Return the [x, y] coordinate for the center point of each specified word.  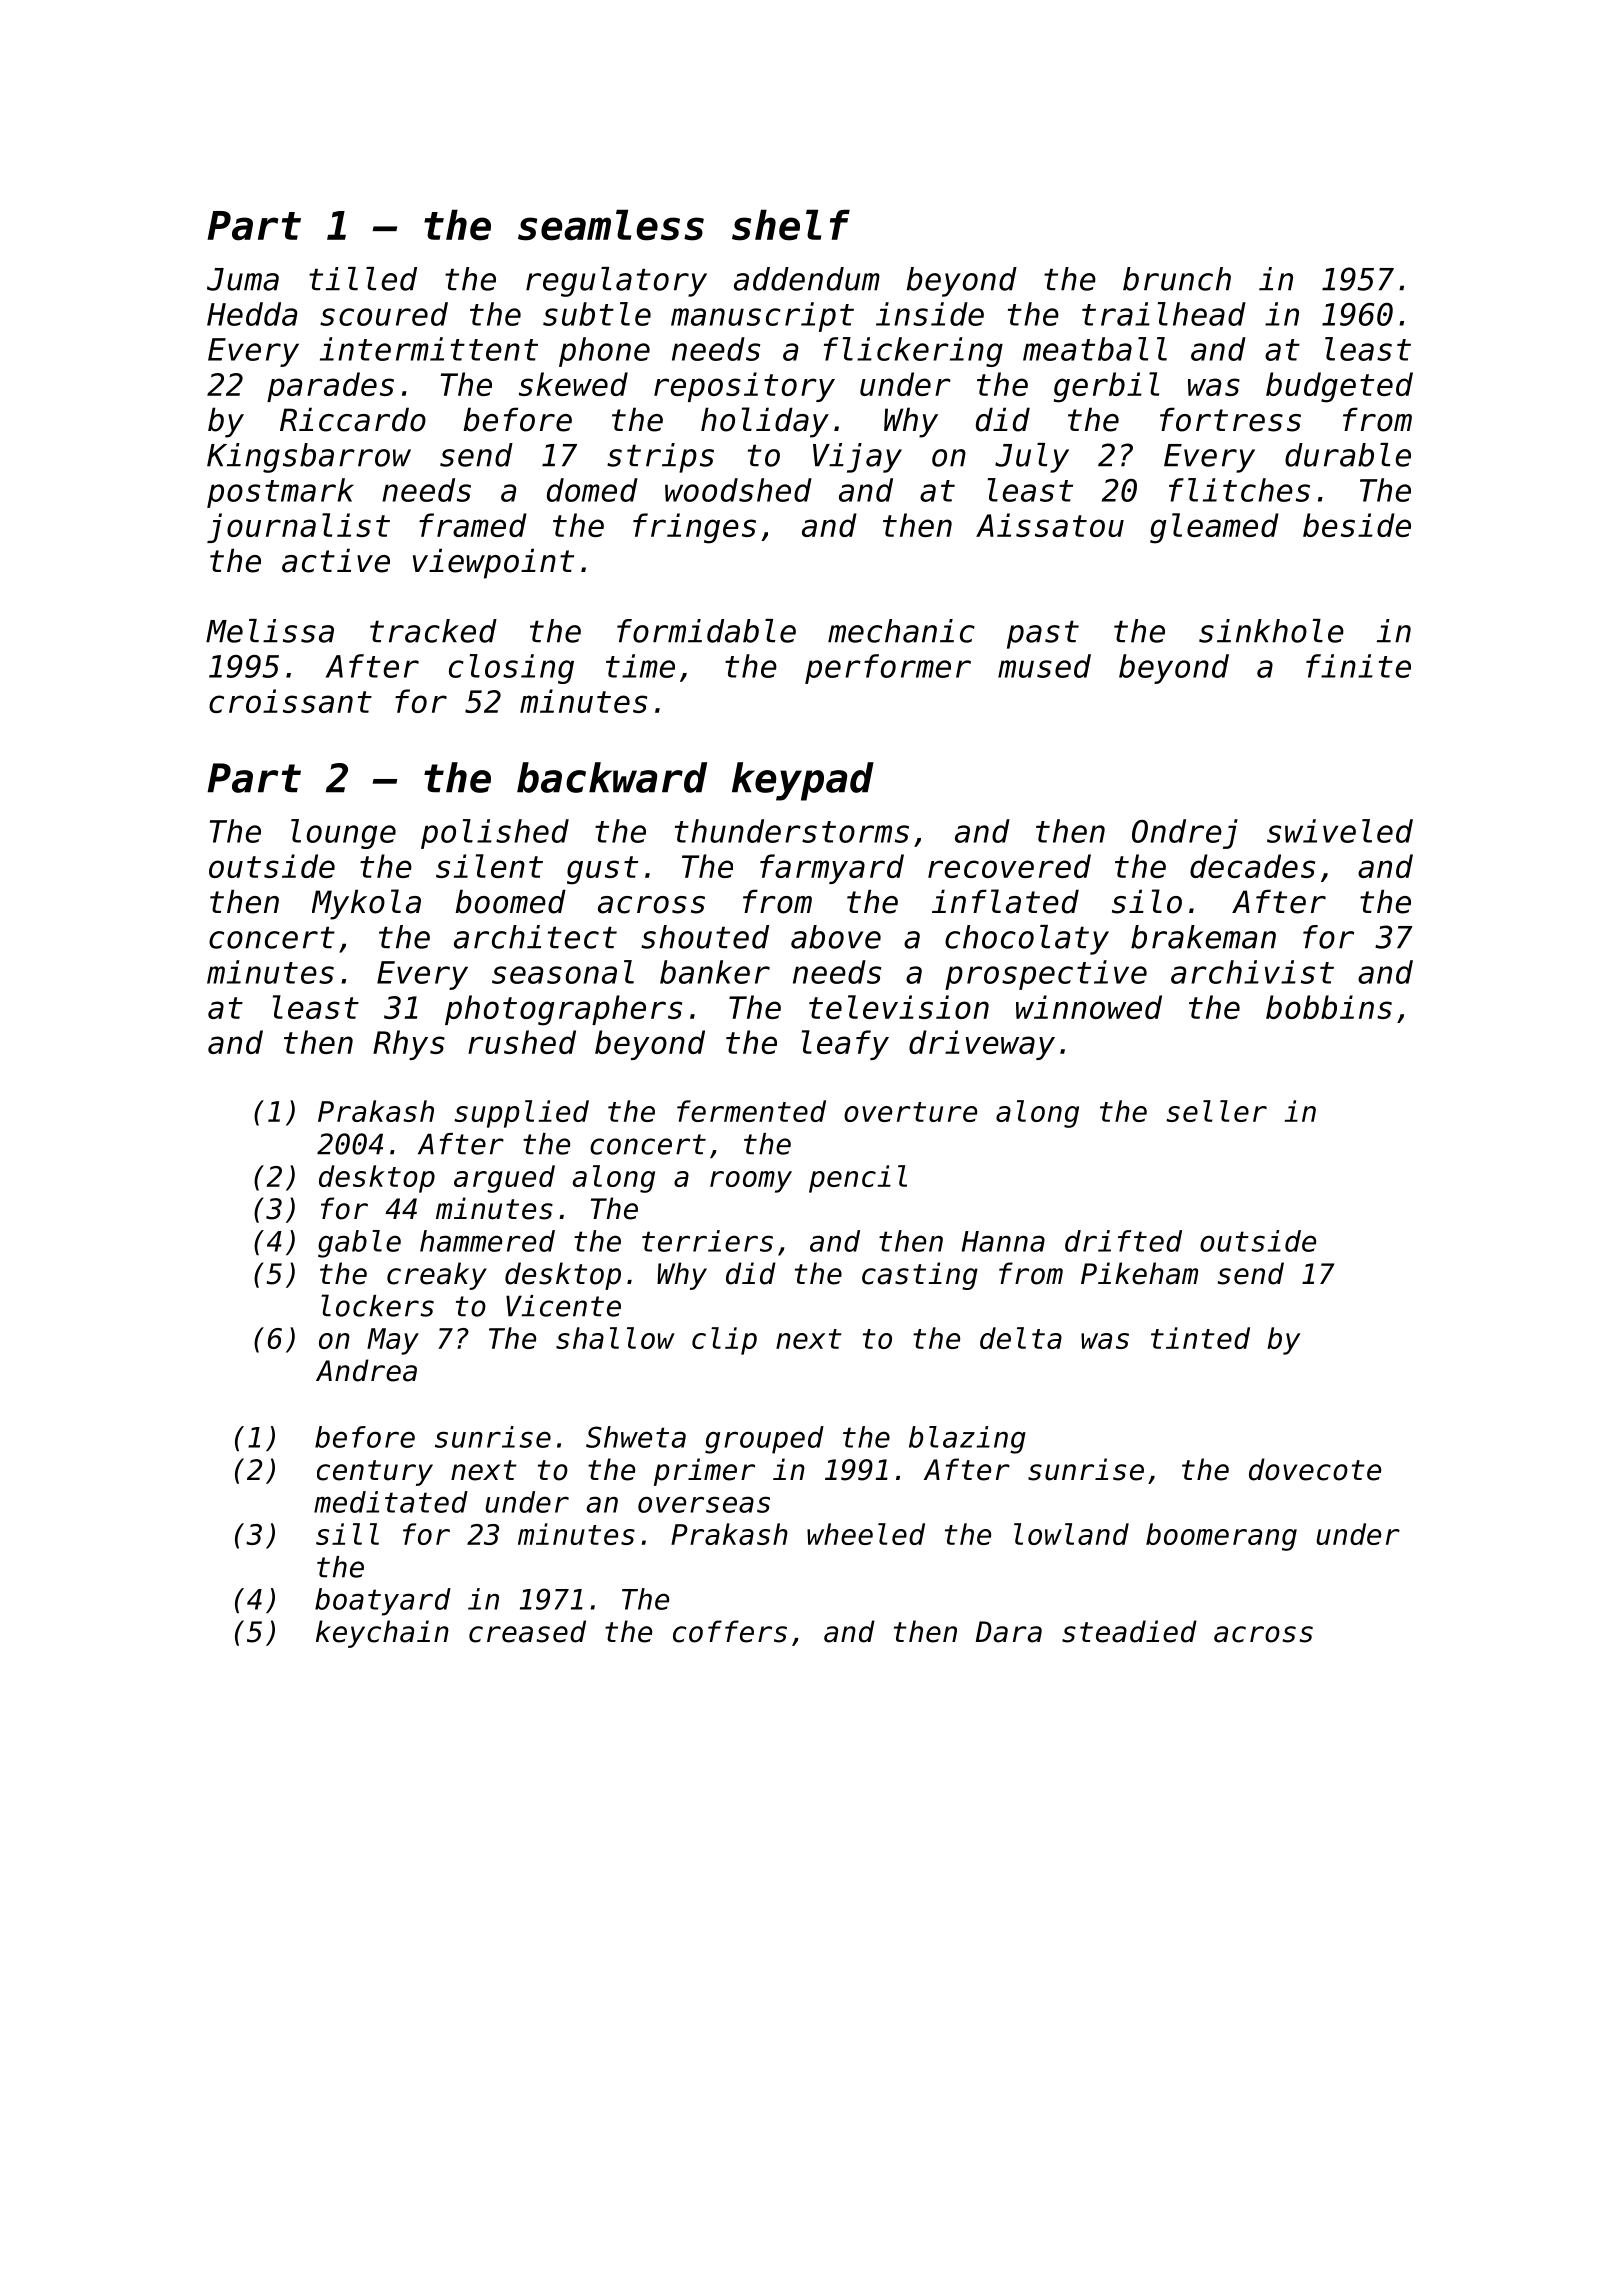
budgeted [1339, 387]
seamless [611, 225]
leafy [845, 1045]
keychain [382, 1634]
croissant [290, 701]
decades [1252, 866]
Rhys [409, 1045]
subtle [597, 314]
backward [612, 777]
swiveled [1340, 831]
